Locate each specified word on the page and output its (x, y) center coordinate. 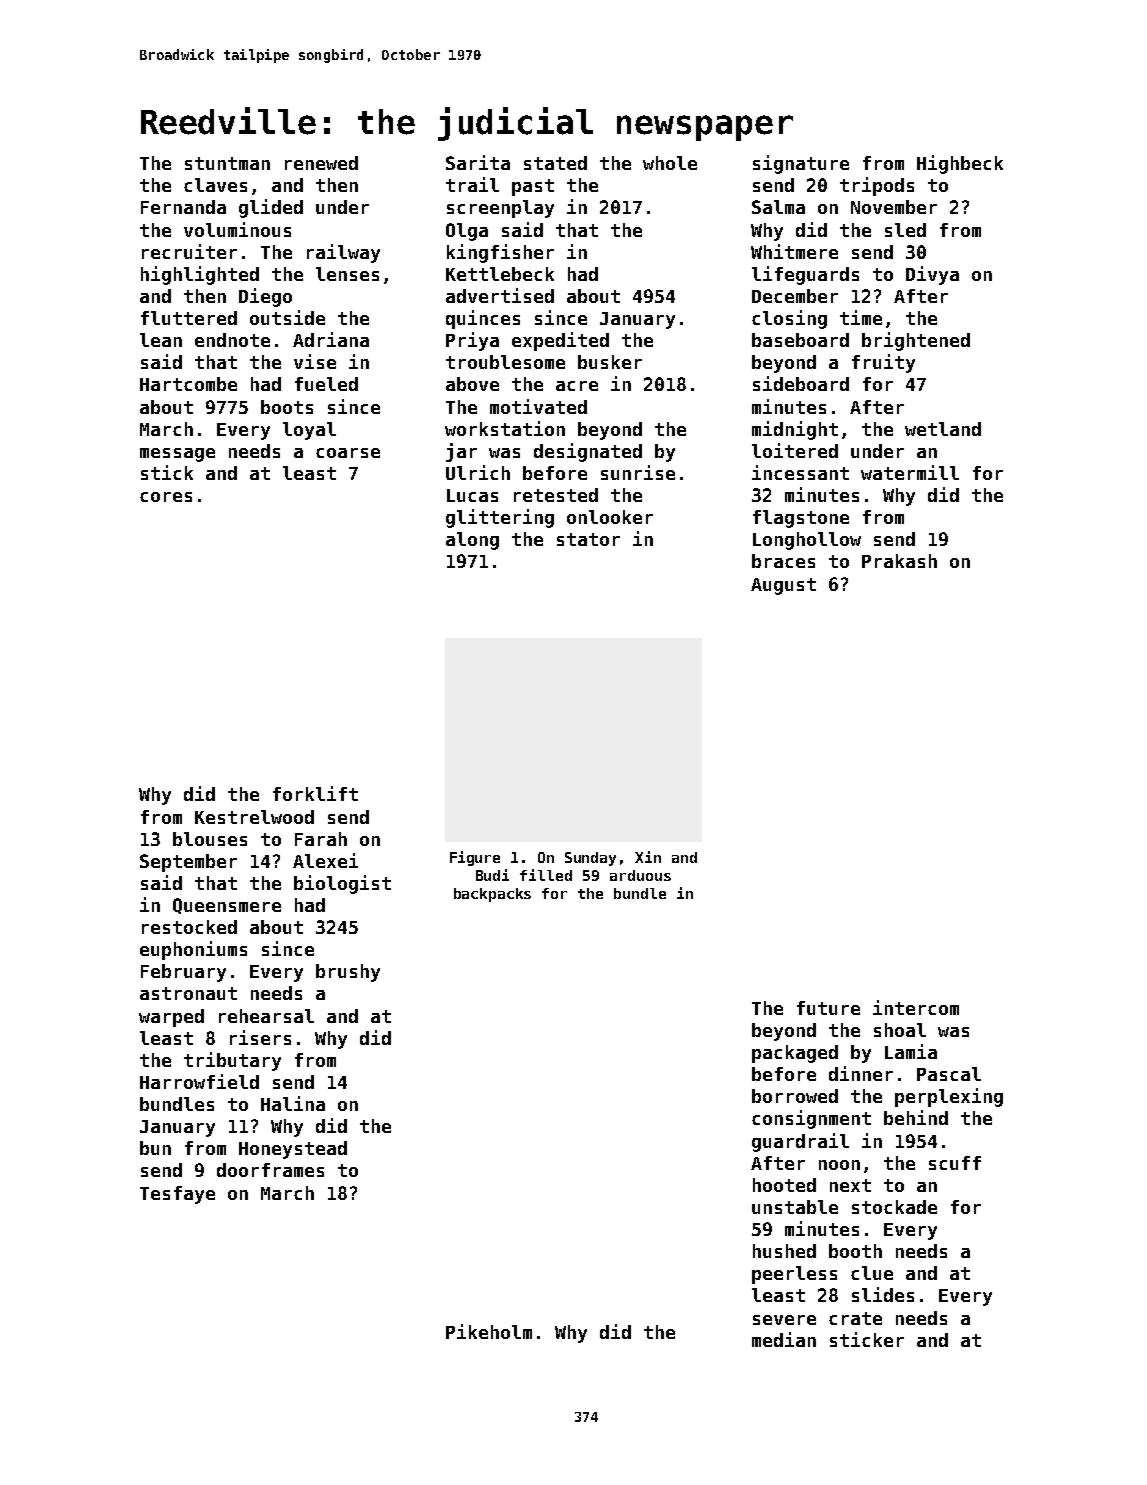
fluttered (189, 318)
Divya (932, 275)
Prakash (899, 561)
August (783, 586)
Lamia (911, 1051)
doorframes (270, 1170)
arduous (640, 875)
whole (670, 163)
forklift (315, 793)
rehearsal (266, 1016)
